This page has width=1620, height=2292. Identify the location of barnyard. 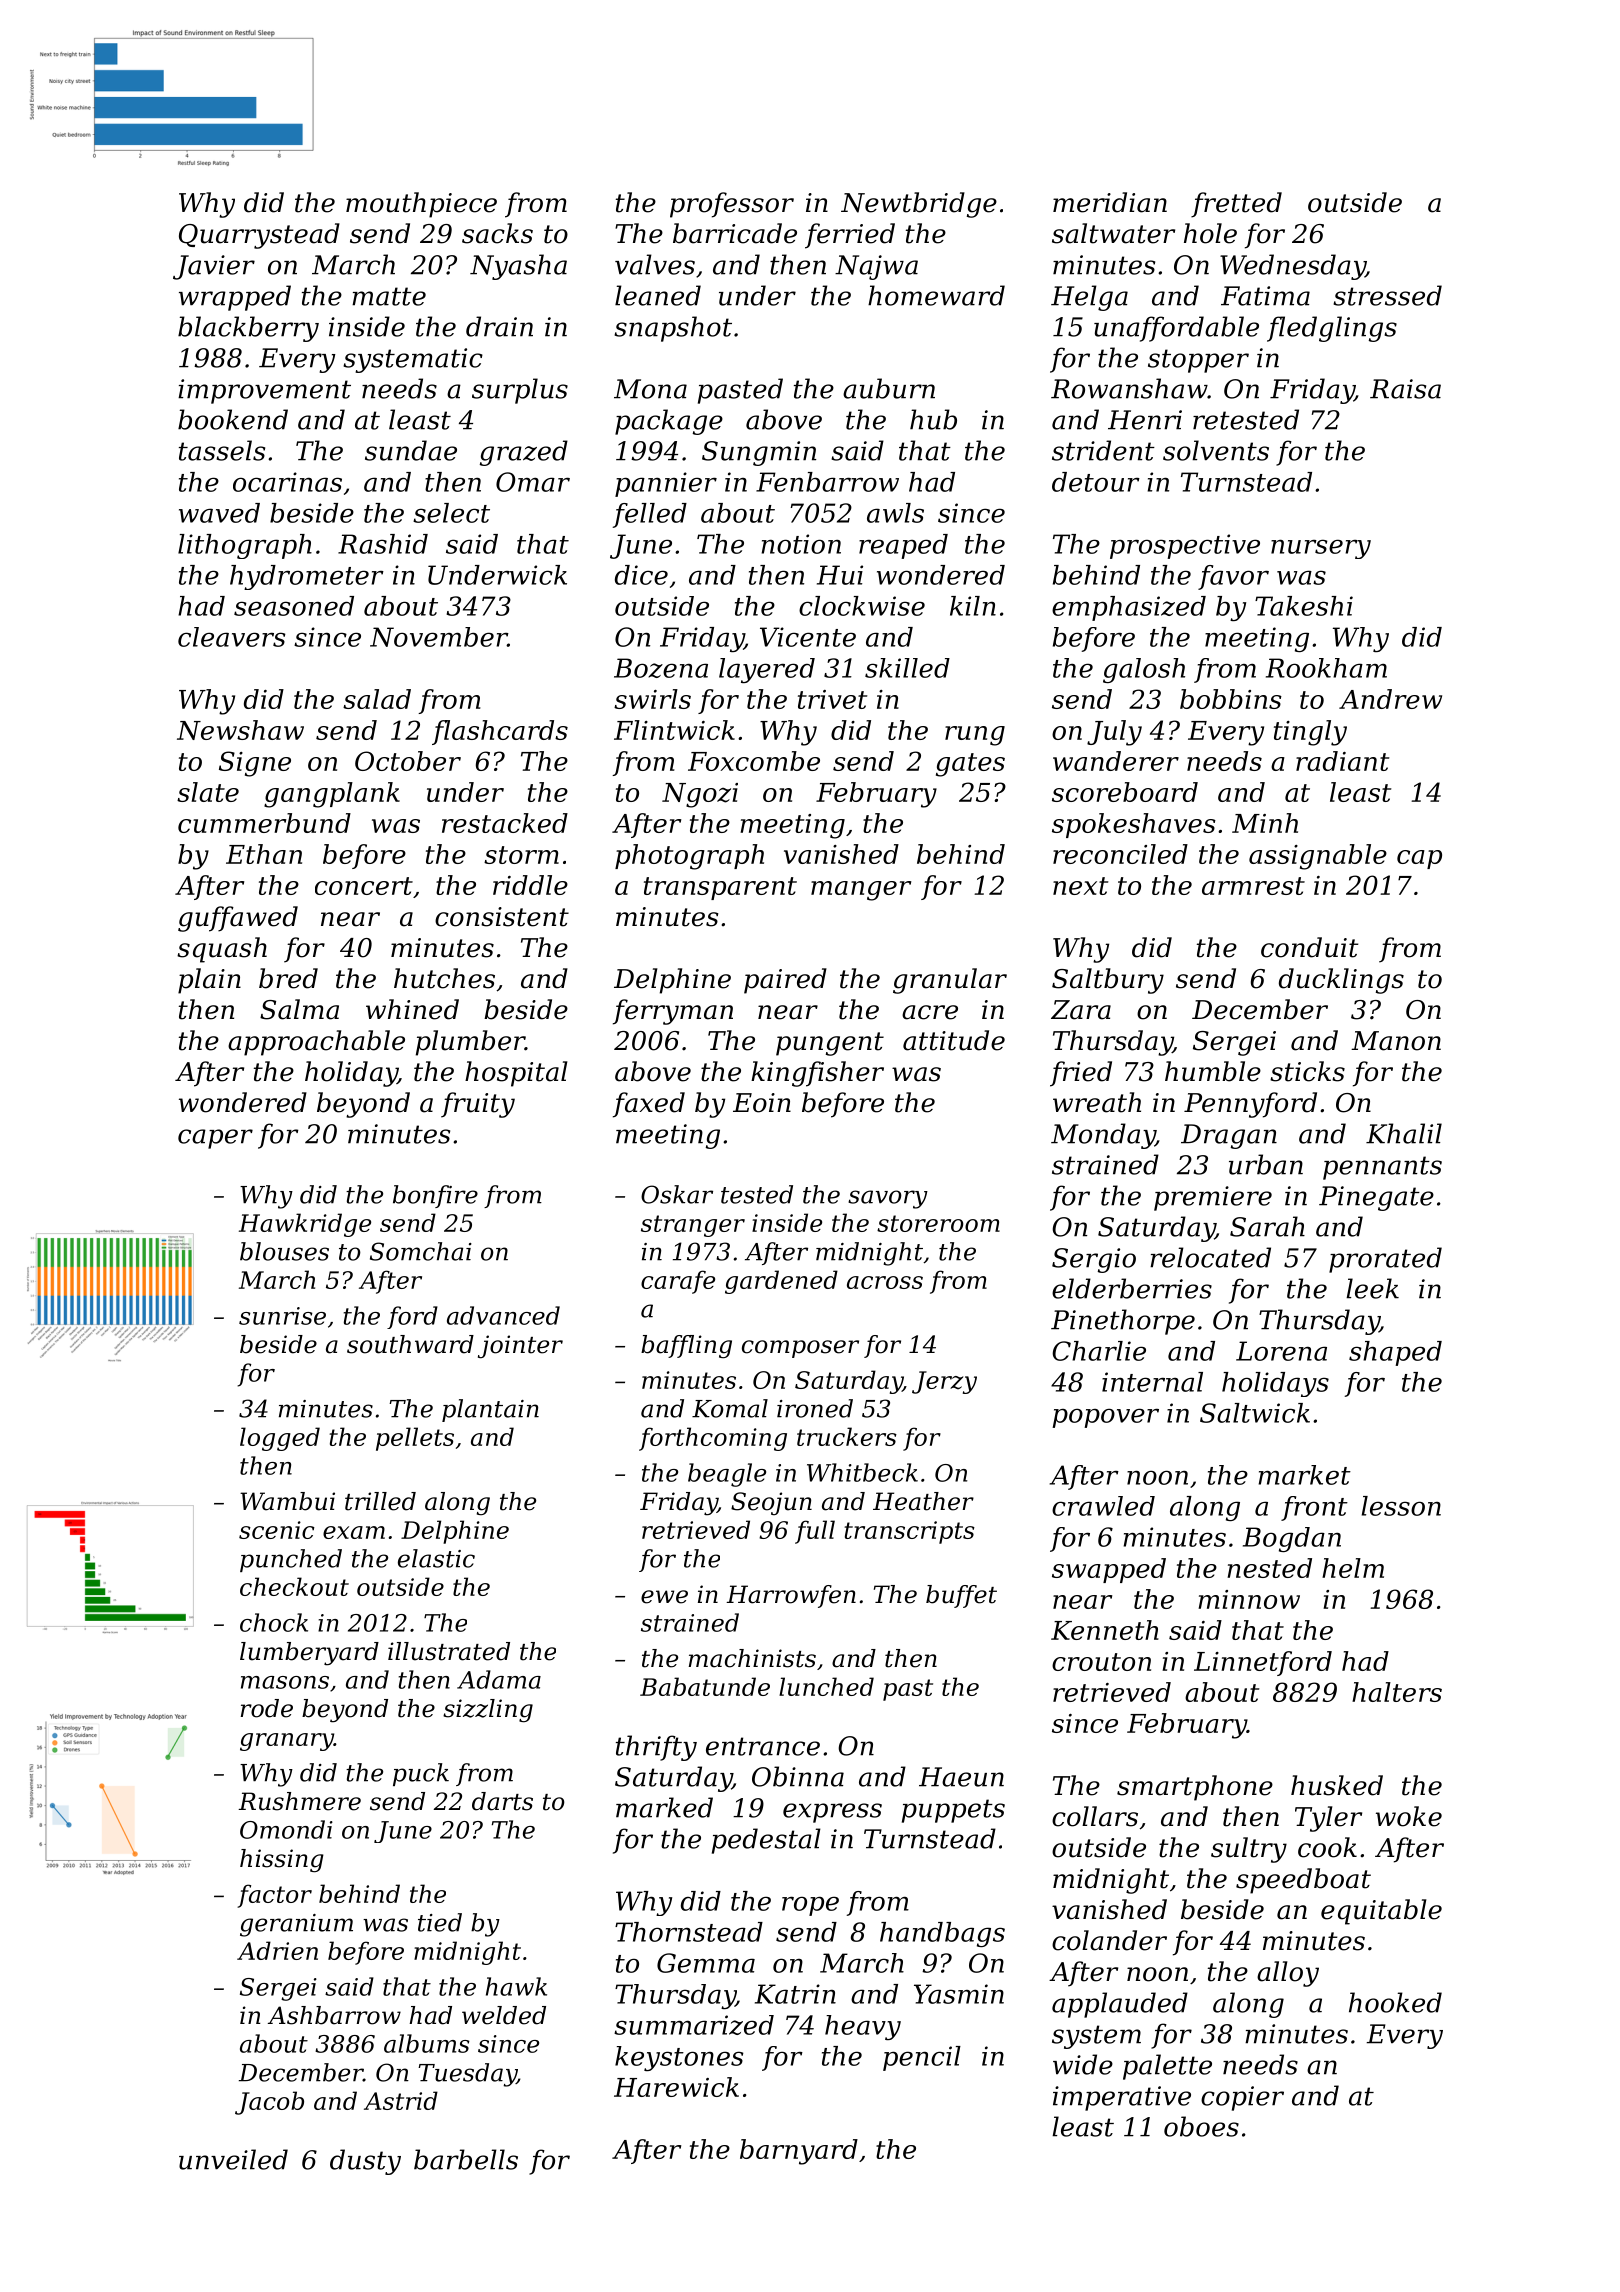
(799, 2152).
